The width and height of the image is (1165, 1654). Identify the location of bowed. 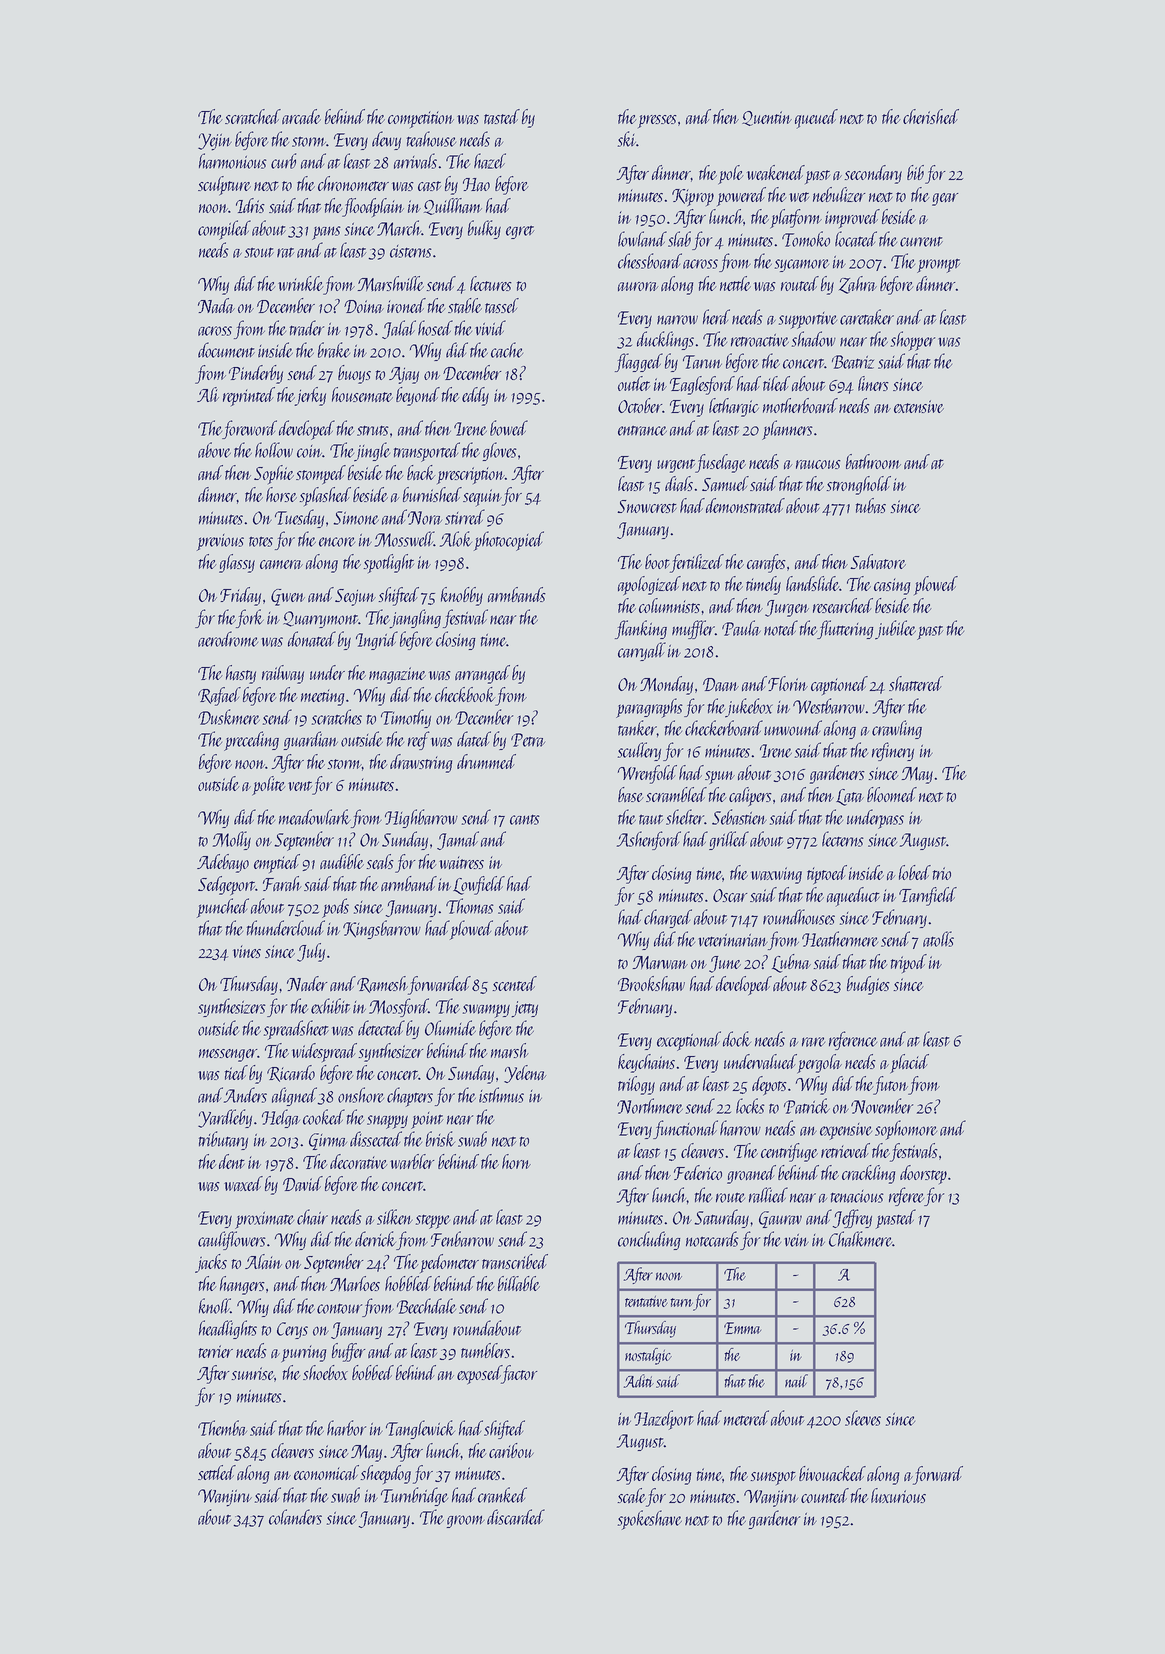
(509, 428).
